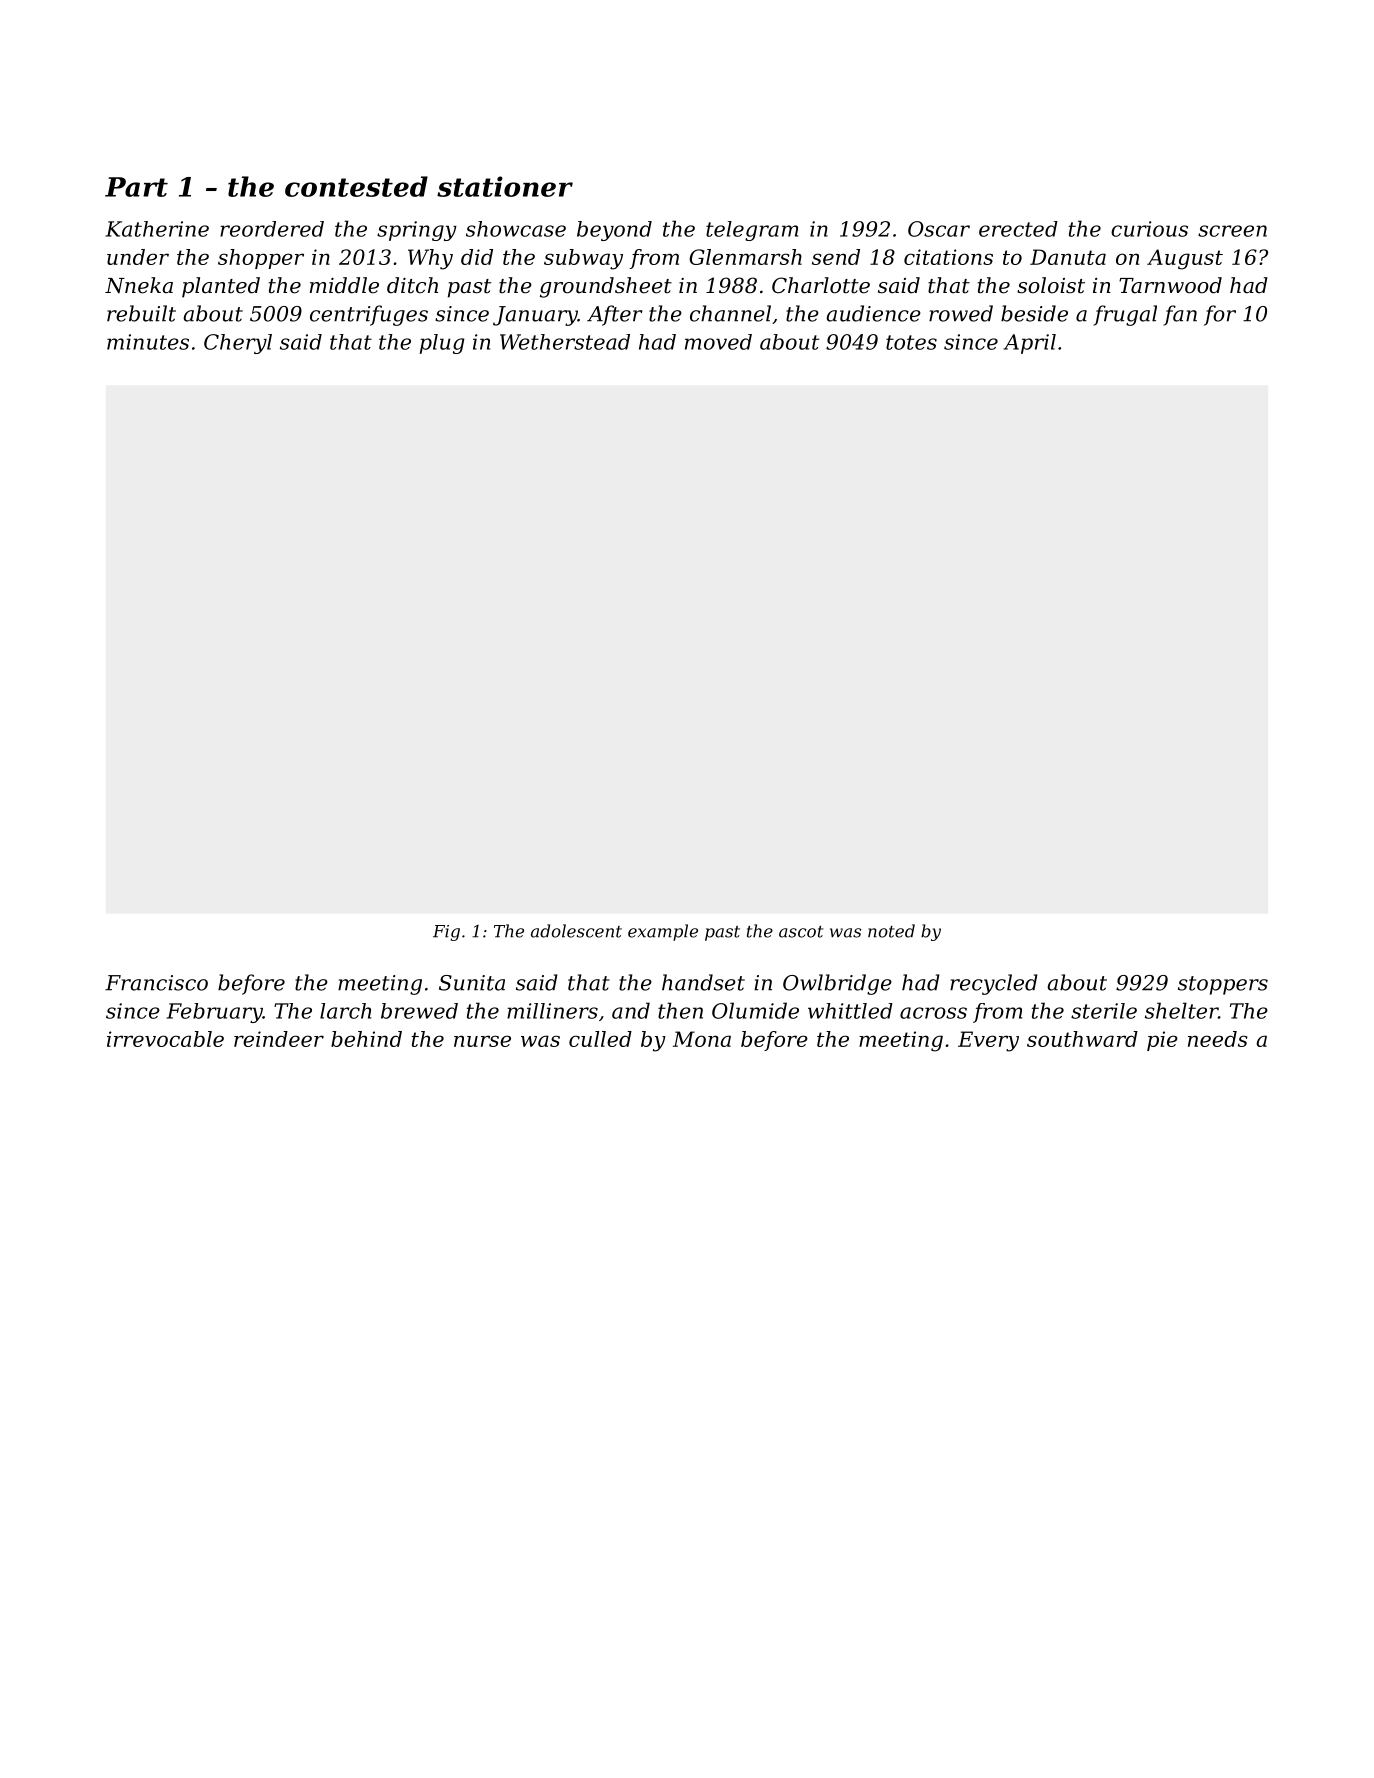  I want to click on Part, so click(136, 187).
